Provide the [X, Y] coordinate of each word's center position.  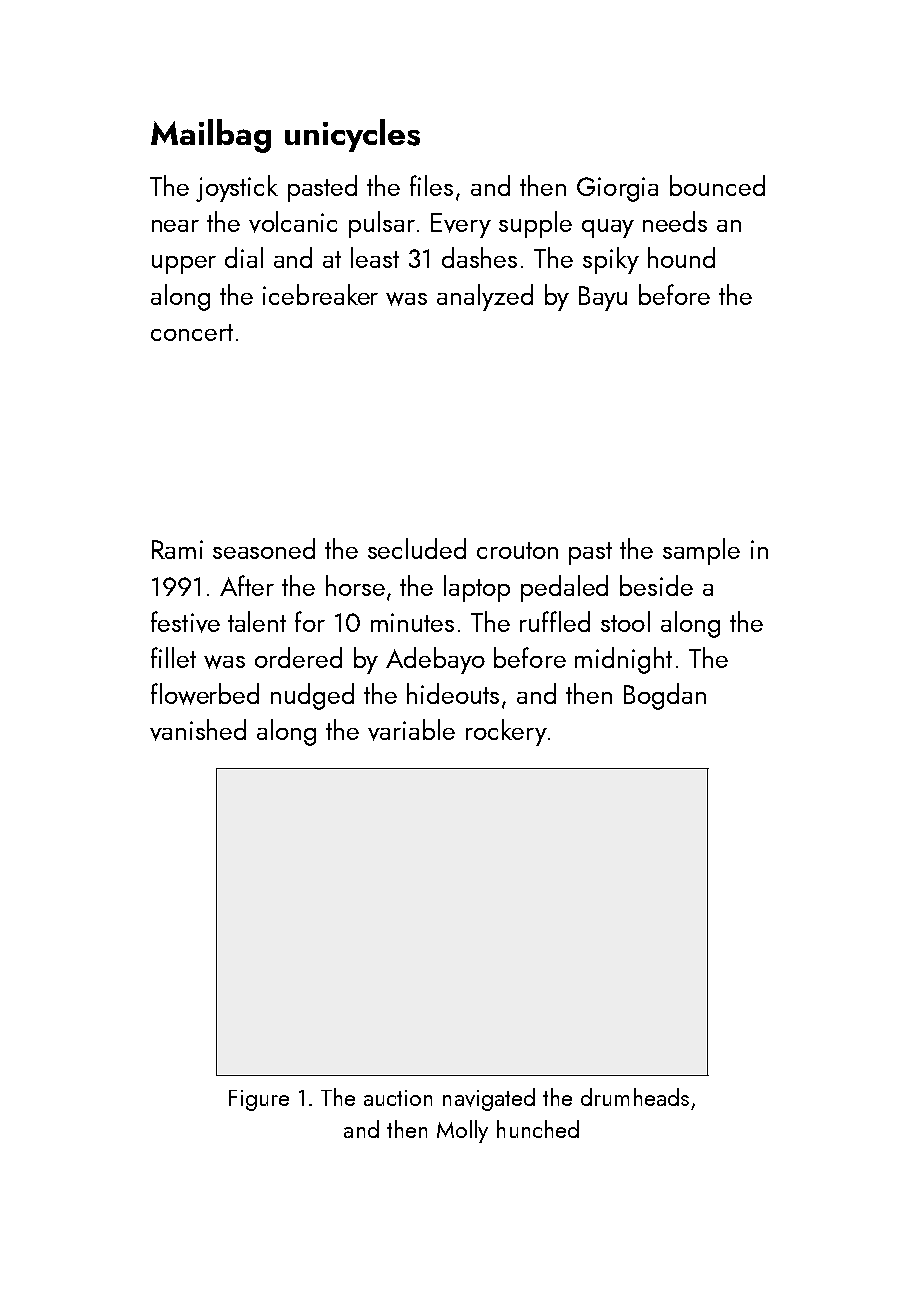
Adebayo [435, 660]
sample [701, 551]
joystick [237, 188]
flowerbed [205, 694]
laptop [477, 588]
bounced [717, 185]
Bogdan [665, 696]
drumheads [635, 1097]
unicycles [352, 135]
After [247, 585]
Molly [462, 1131]
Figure [259, 1100]
